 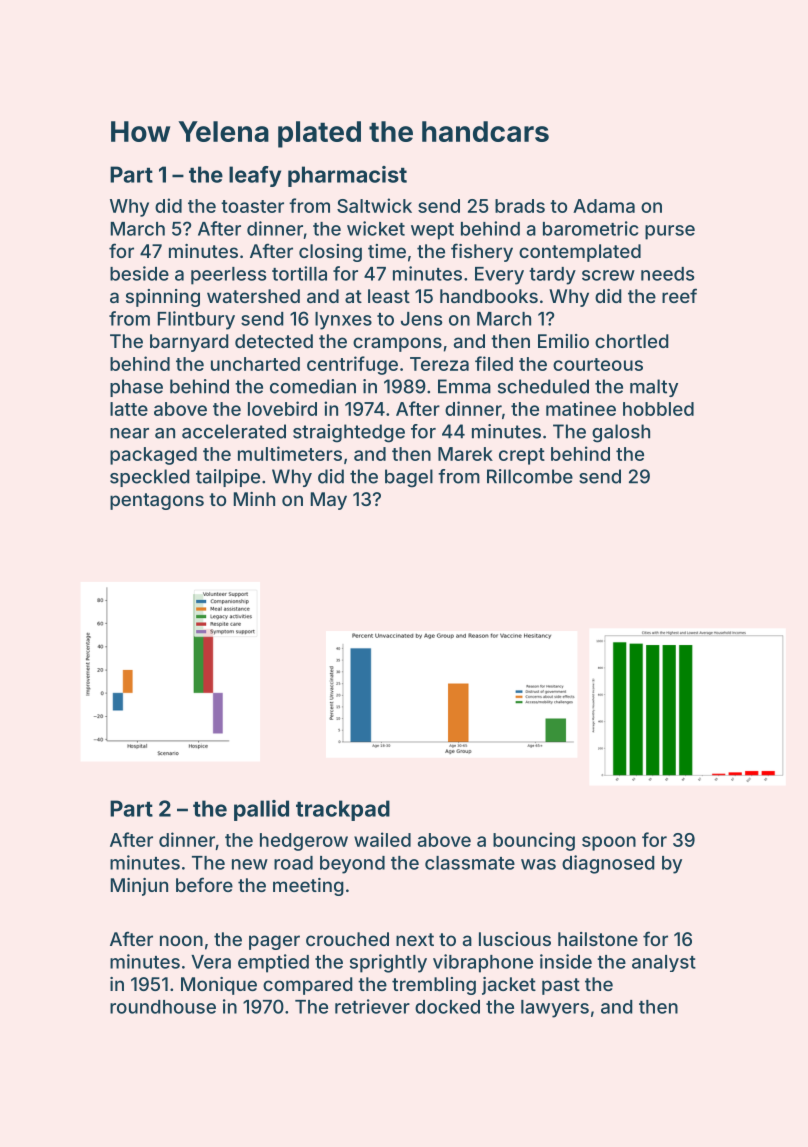 I want to click on pharmacist, so click(x=347, y=176).
